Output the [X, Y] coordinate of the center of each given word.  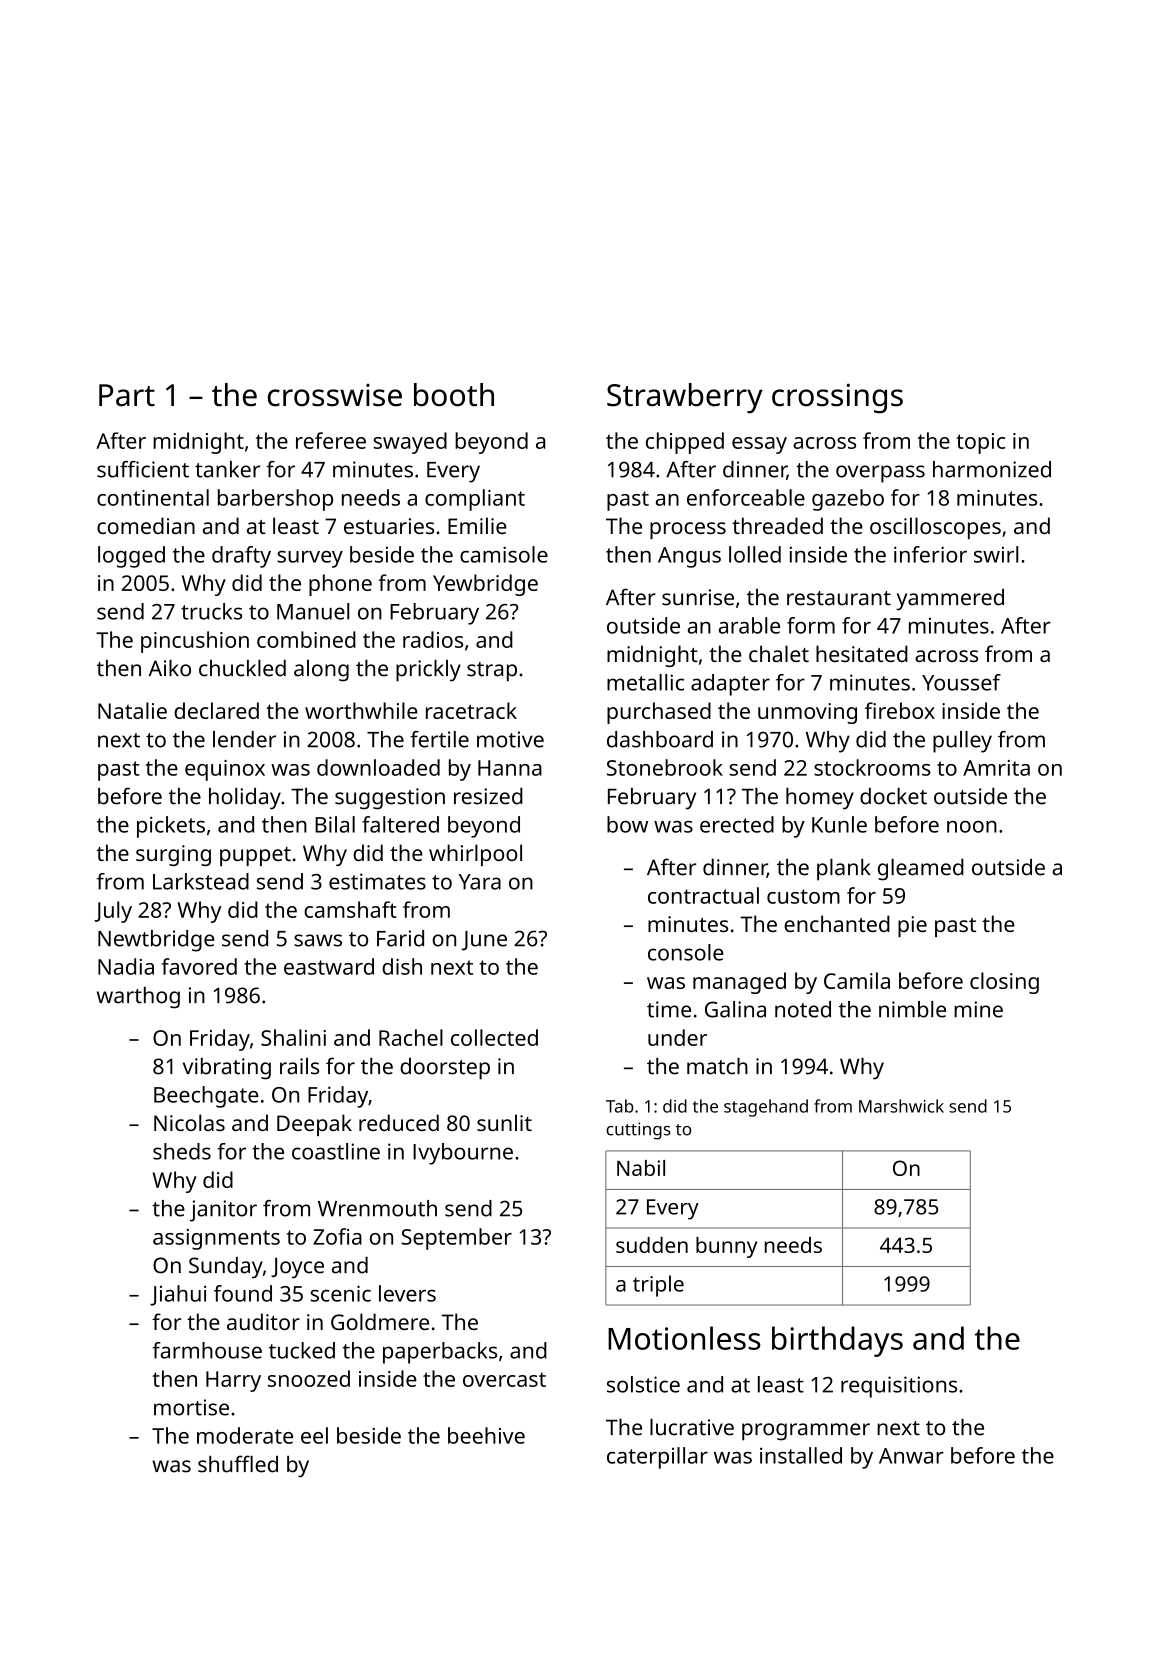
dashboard [660, 739]
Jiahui [178, 1295]
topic [980, 443]
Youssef [961, 682]
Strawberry [685, 398]
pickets [171, 827]
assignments [216, 1239]
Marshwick [901, 1106]
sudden [652, 1245]
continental [153, 497]
